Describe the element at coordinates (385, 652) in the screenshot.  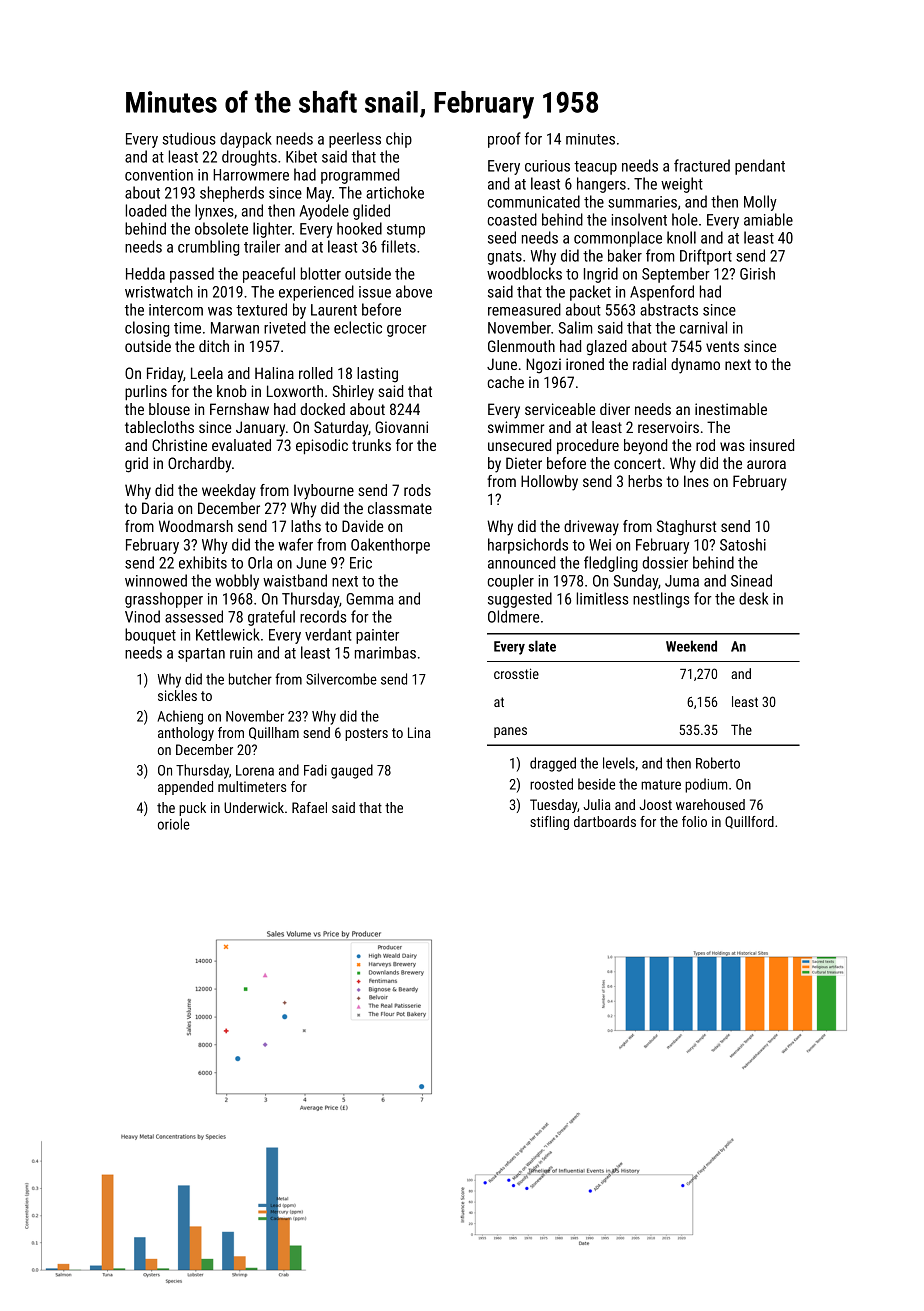
I see `marimbas` at that location.
